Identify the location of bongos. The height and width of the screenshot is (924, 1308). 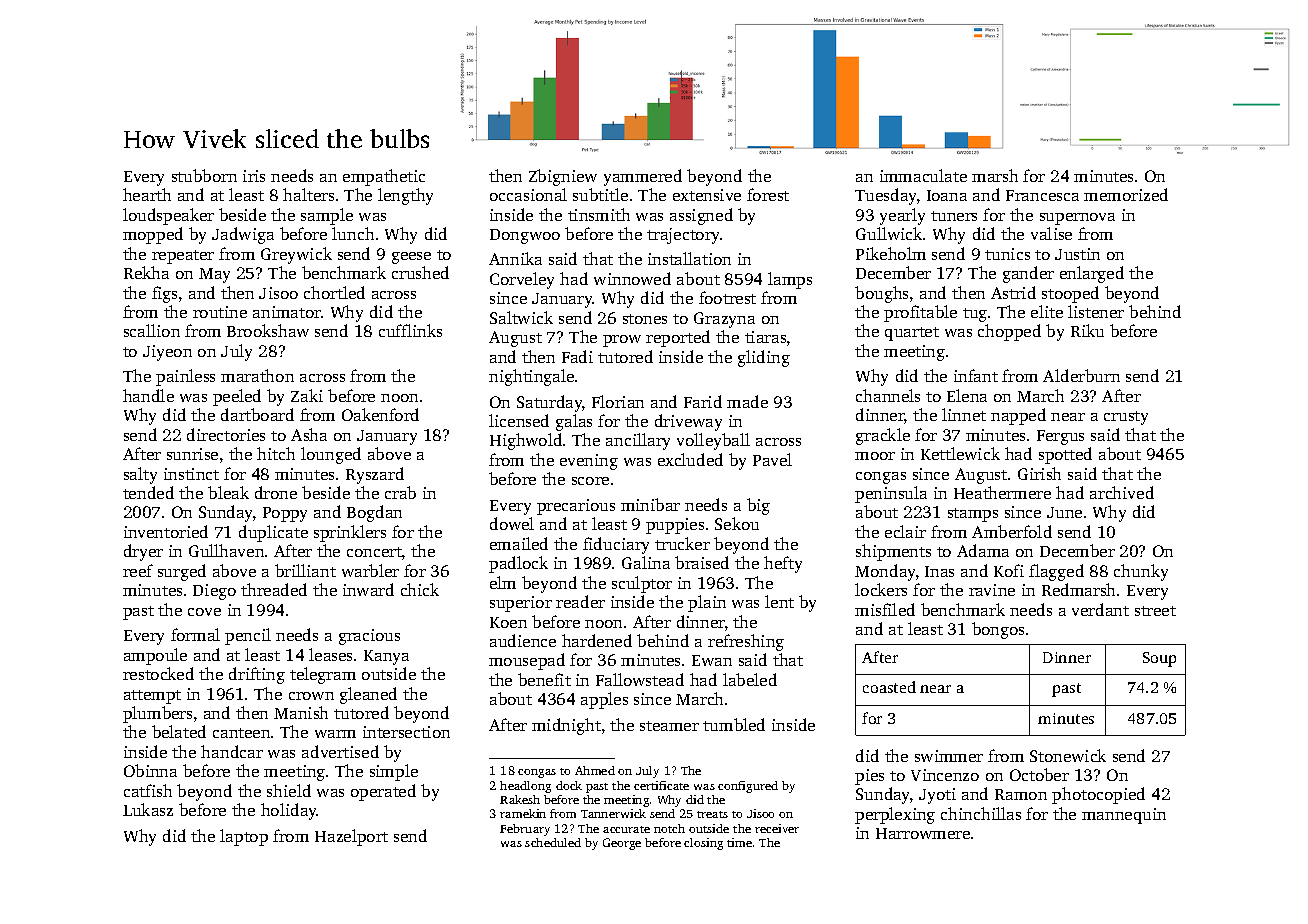
(998, 630).
